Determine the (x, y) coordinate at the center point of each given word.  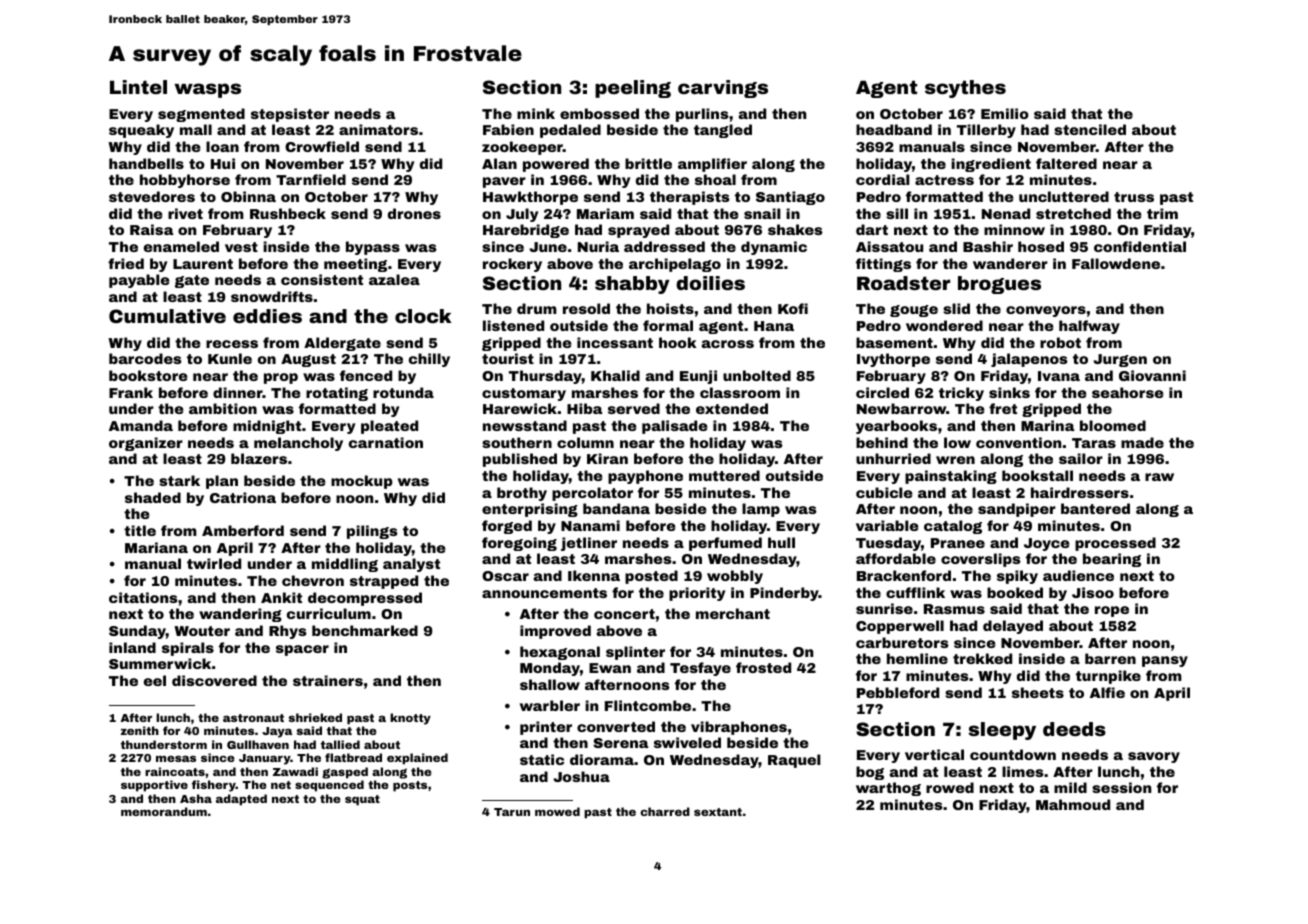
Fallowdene (1116, 263)
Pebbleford (898, 692)
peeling (633, 89)
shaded (153, 497)
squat (362, 800)
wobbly (735, 577)
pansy (1165, 661)
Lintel (138, 87)
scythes (965, 89)
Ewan (610, 668)
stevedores (152, 196)
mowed (557, 811)
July (522, 215)
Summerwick (160, 663)
